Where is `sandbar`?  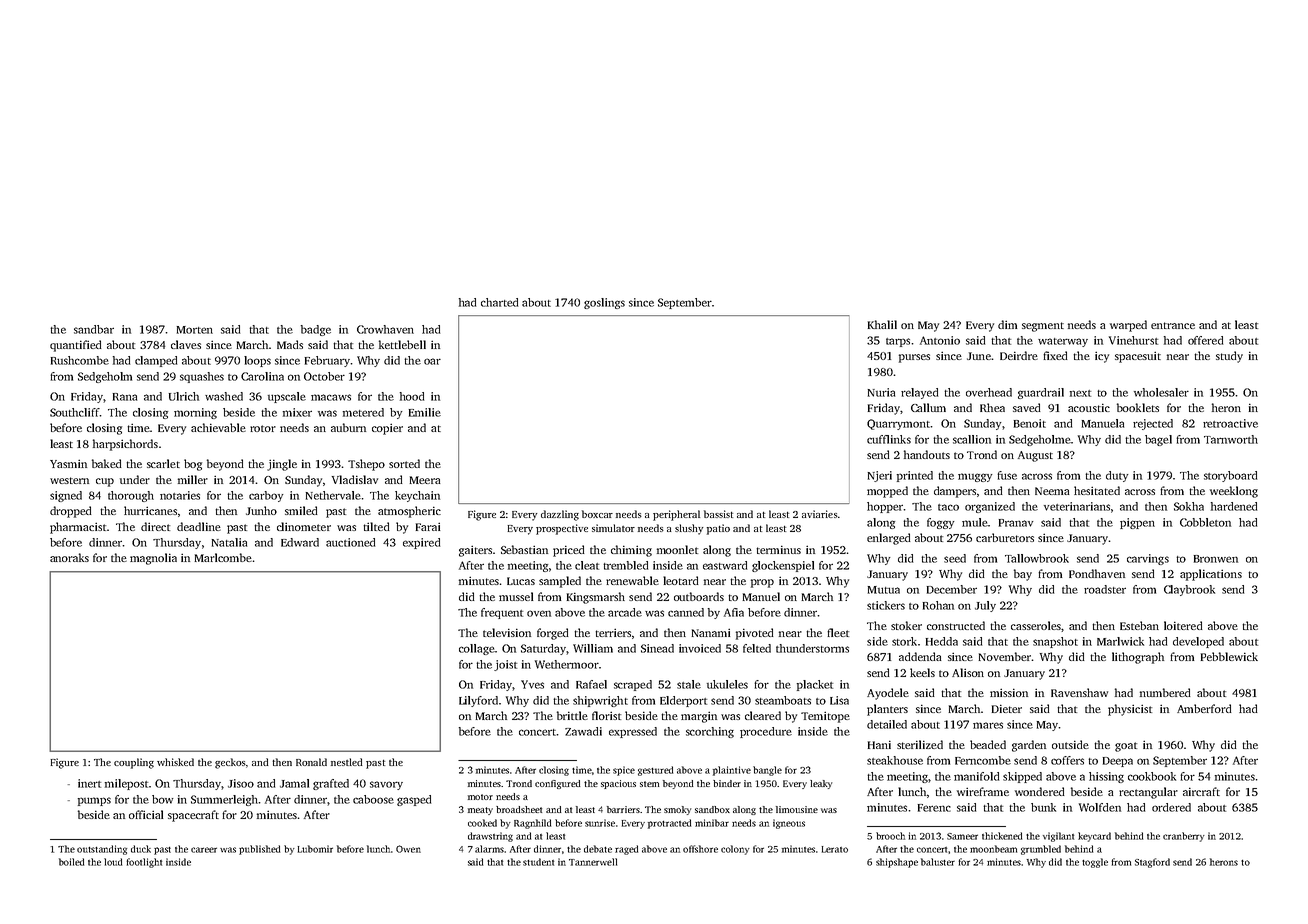 sandbar is located at coordinates (94, 329).
